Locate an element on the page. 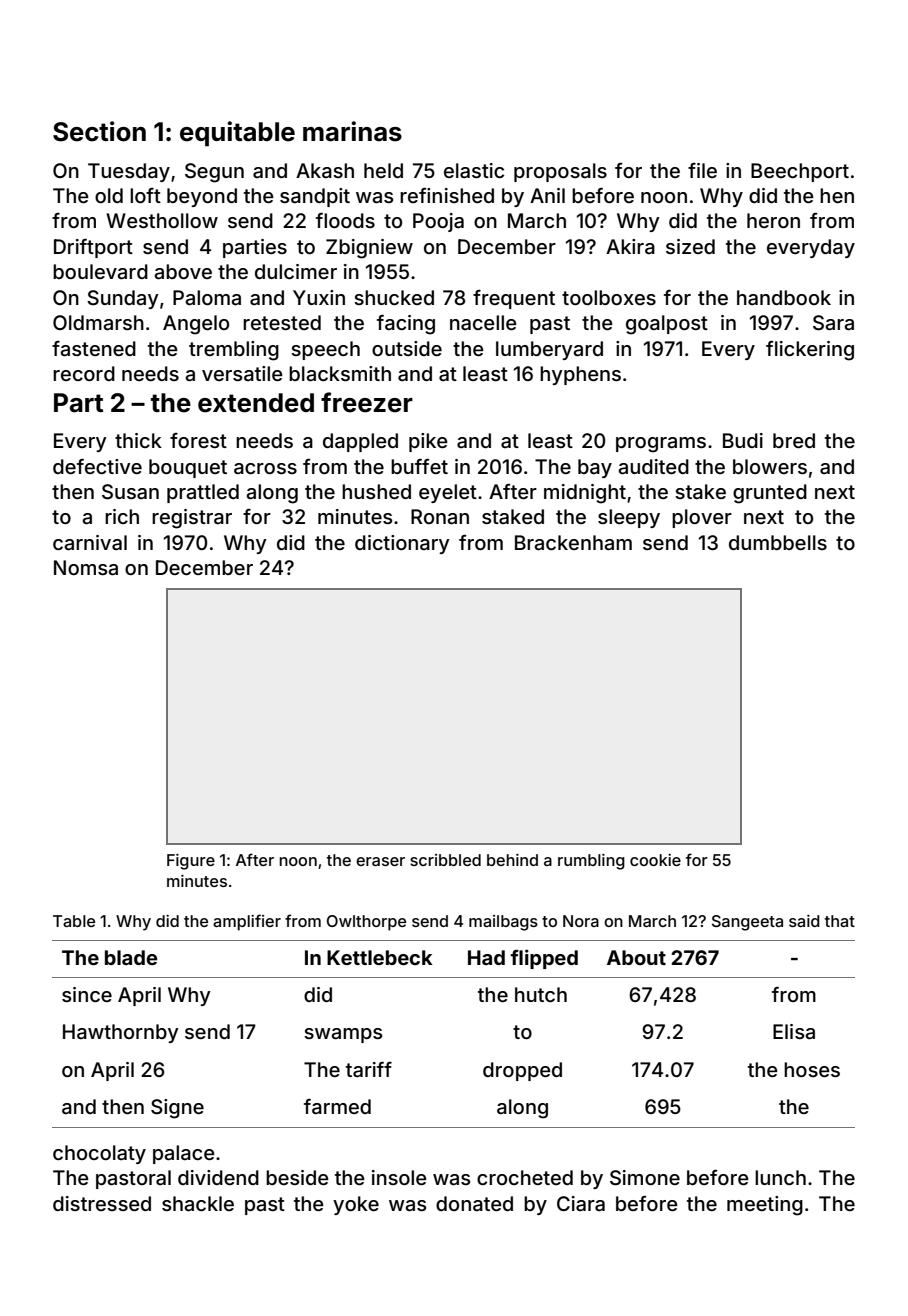  Nora is located at coordinates (581, 921).
